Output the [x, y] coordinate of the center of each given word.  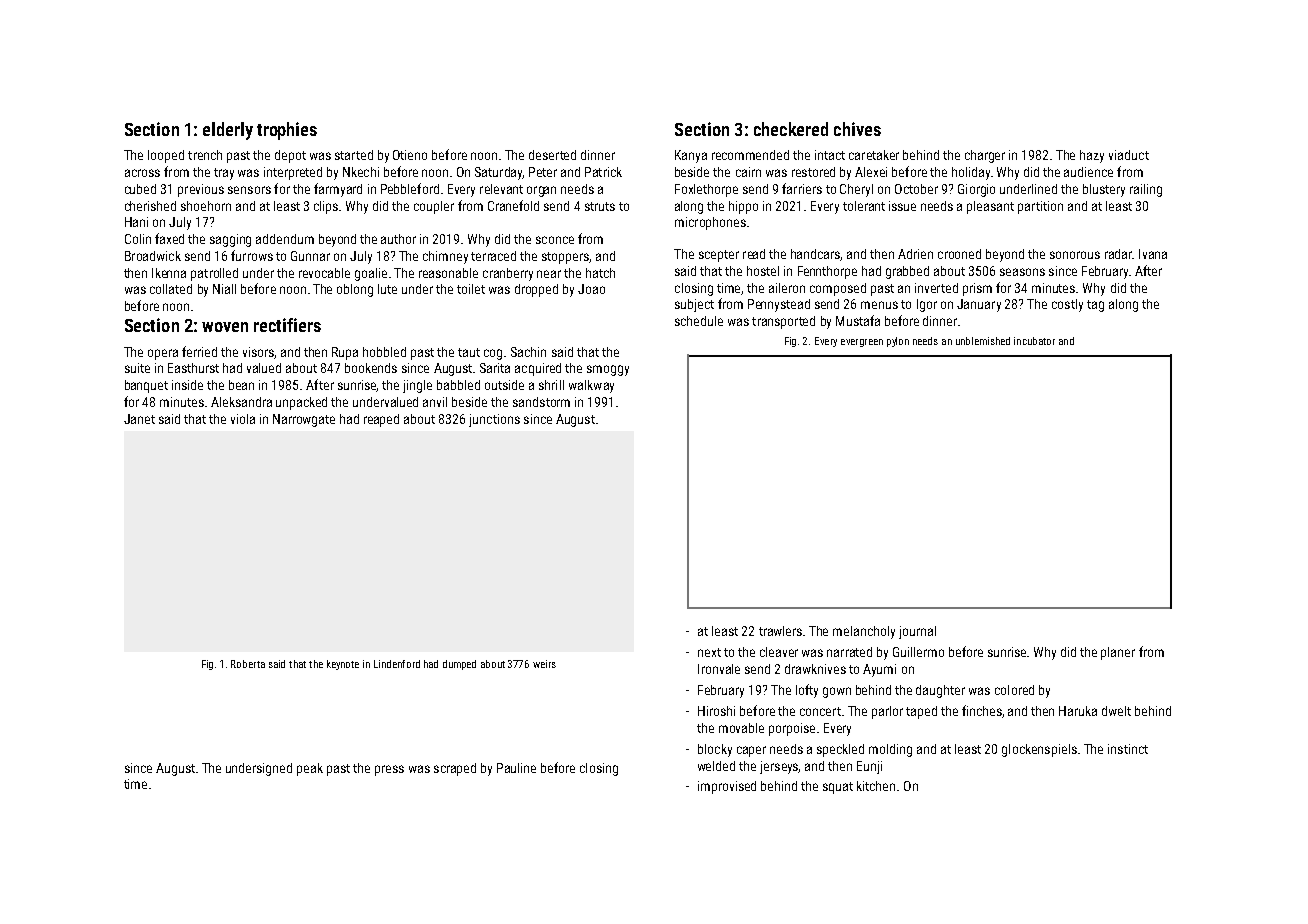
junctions [494, 420]
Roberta [248, 664]
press [389, 770]
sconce [555, 240]
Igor [927, 305]
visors [259, 353]
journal [917, 632]
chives [857, 129]
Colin [138, 239]
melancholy [864, 632]
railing [1146, 190]
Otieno [410, 155]
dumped [459, 665]
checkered [791, 129]
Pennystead [779, 305]
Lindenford [397, 664]
